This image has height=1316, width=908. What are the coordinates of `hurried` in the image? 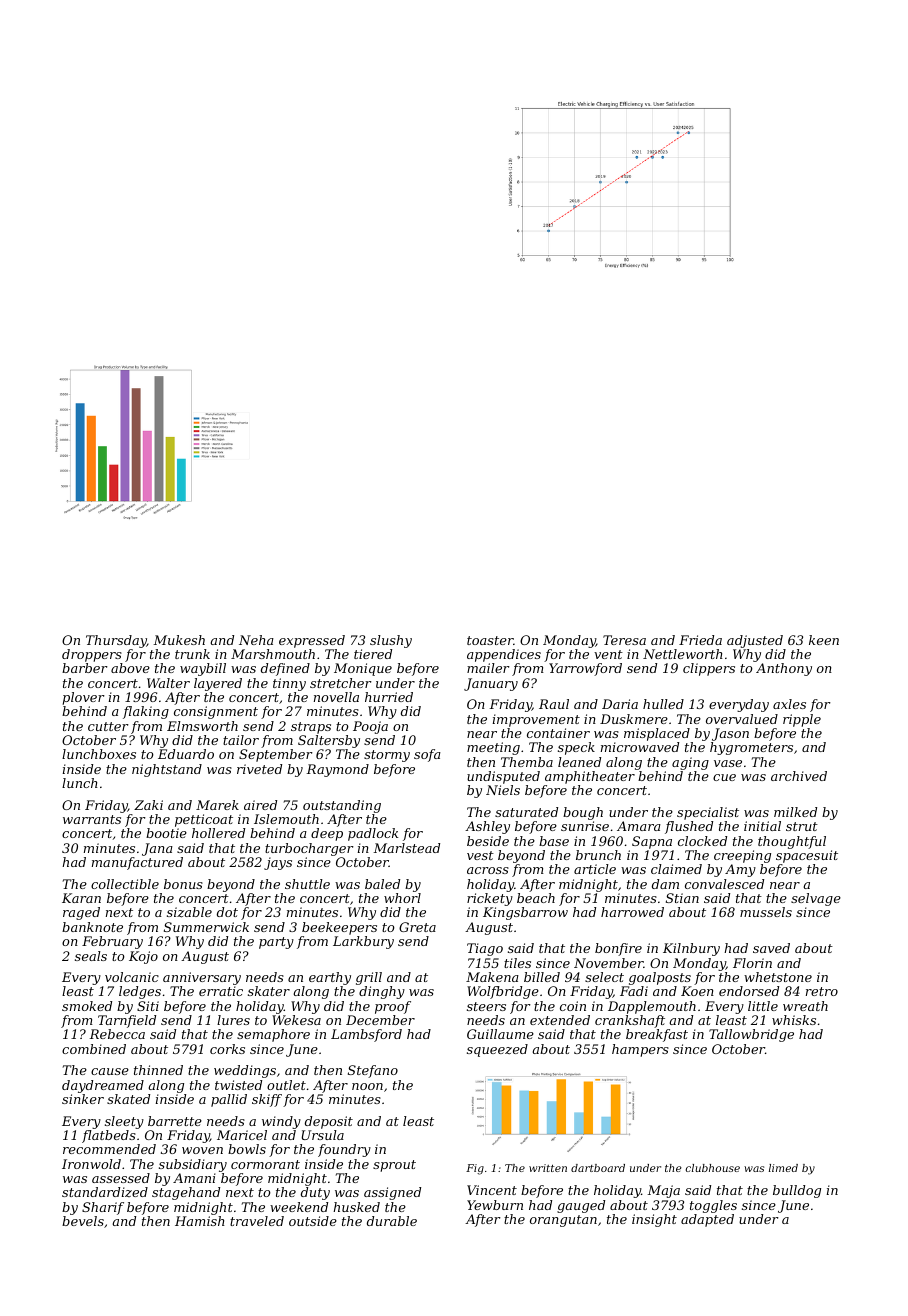 It's located at (389, 697).
